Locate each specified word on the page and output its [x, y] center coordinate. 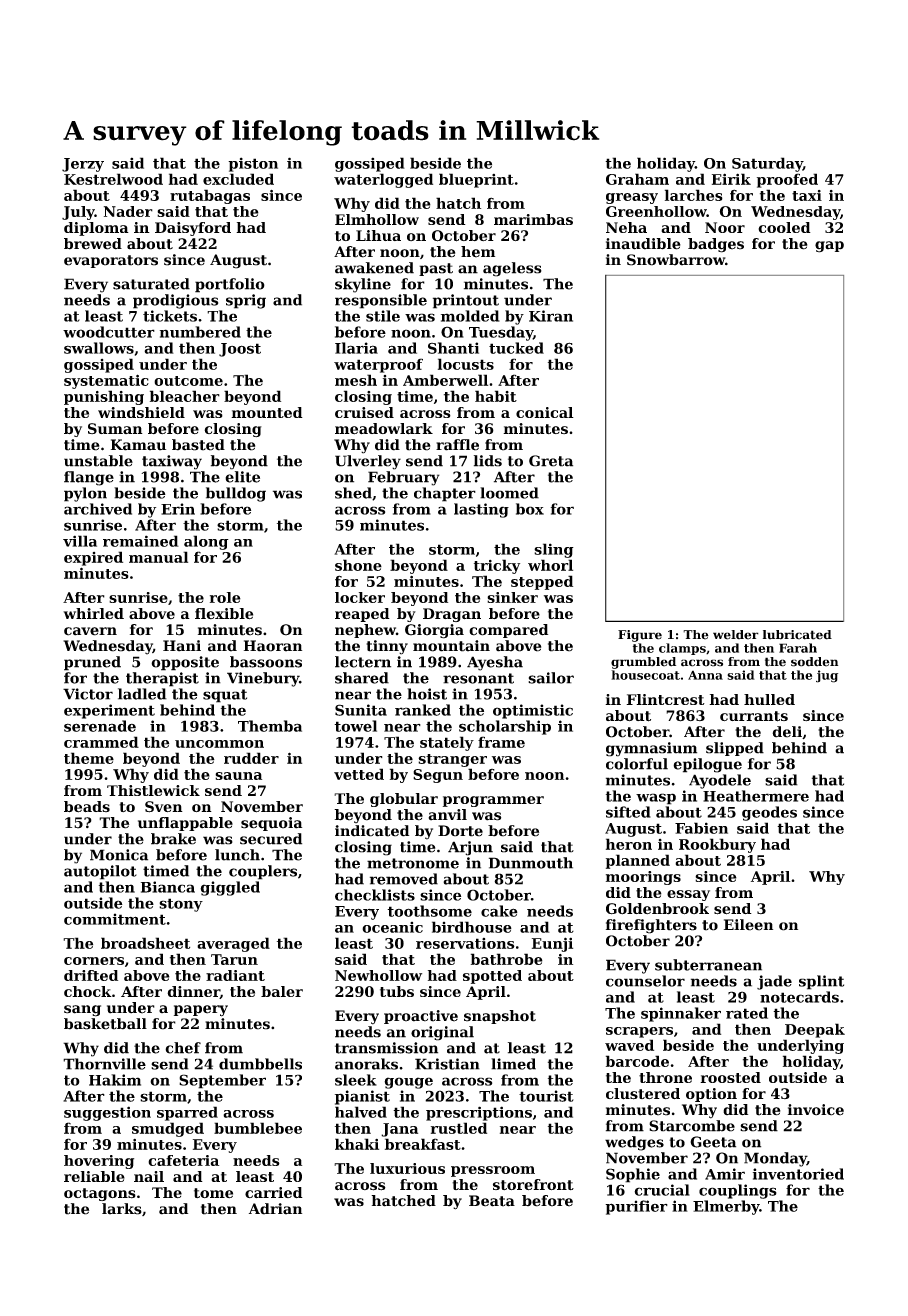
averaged [233, 944]
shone [358, 565]
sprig [246, 301]
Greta [551, 461]
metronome [413, 863]
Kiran [551, 316]
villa [80, 541]
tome [213, 1193]
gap [829, 247]
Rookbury [717, 845]
